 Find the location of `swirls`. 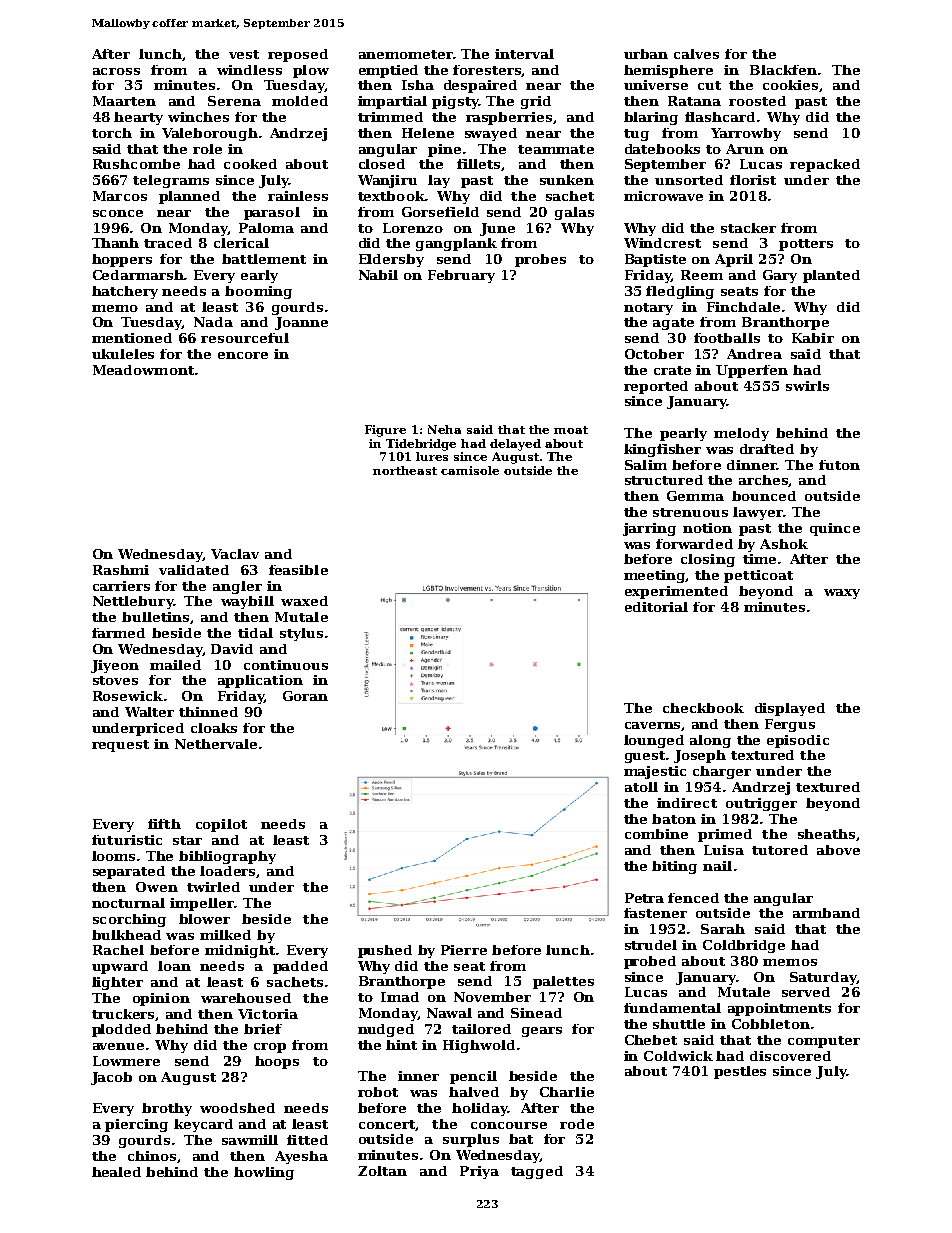

swirls is located at coordinates (807, 386).
